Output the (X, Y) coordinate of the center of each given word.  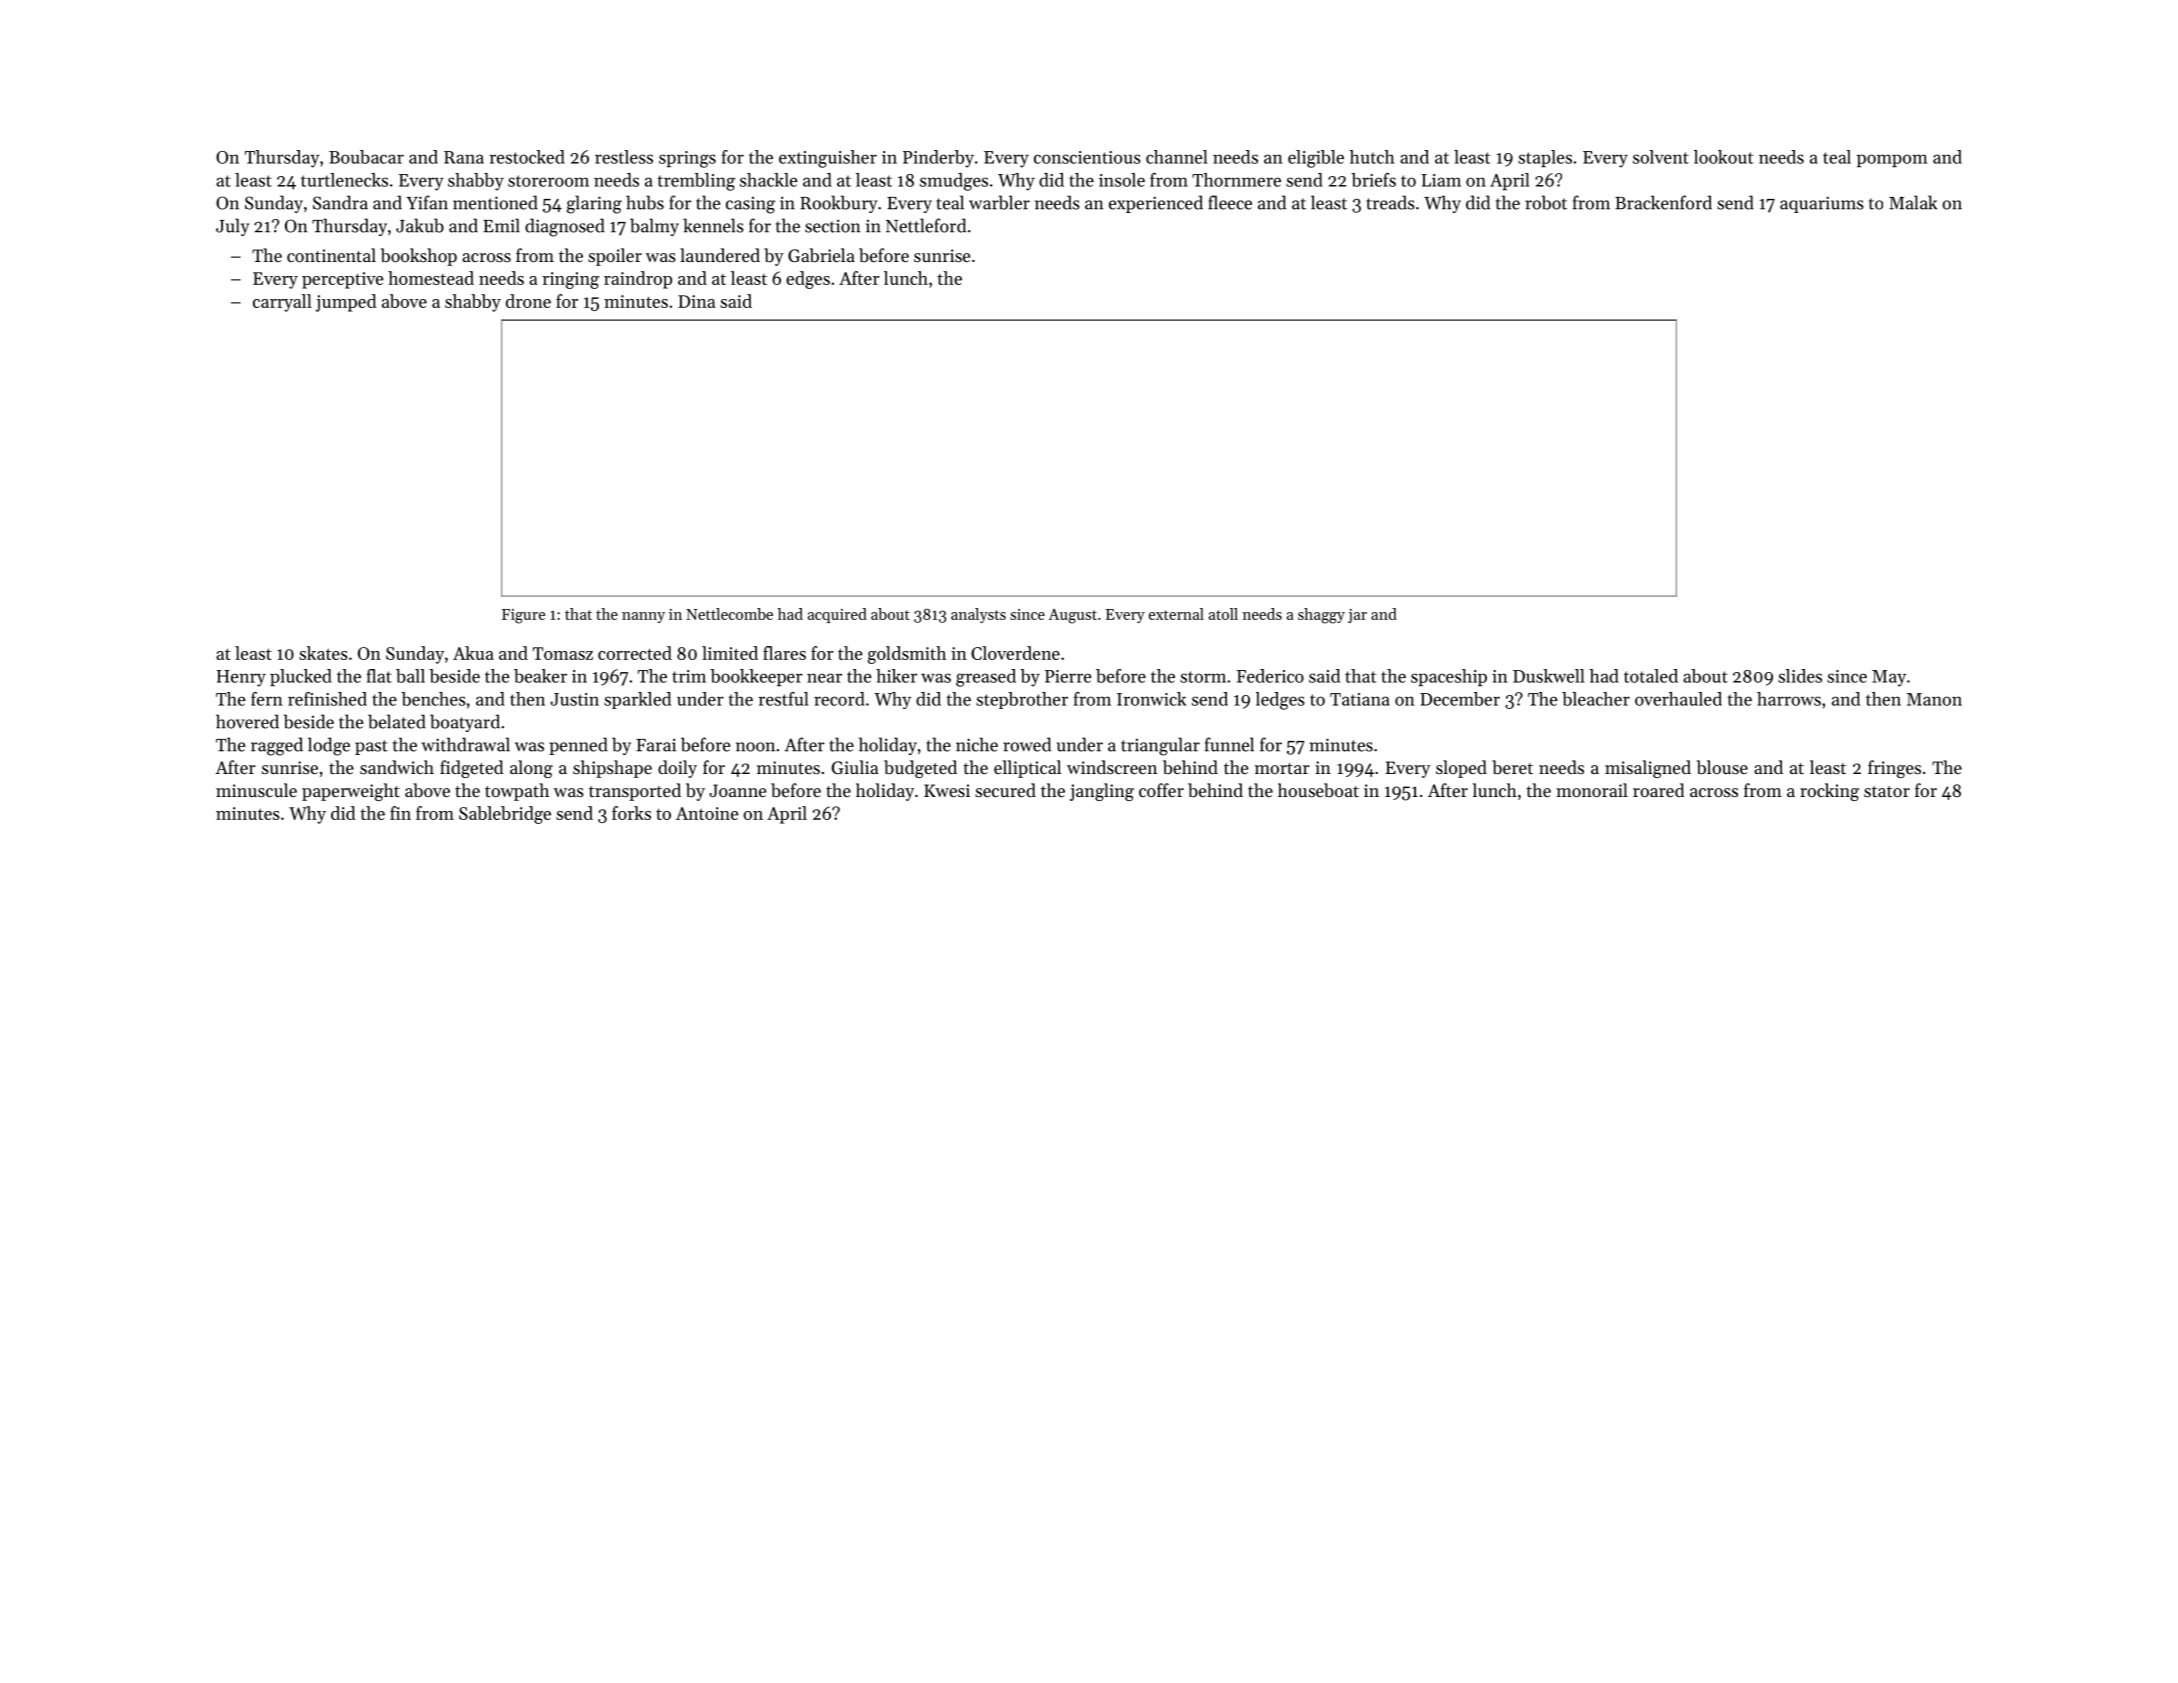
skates (323, 653)
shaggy (1321, 616)
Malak (1913, 202)
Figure (523, 616)
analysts (978, 615)
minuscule (256, 790)
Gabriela (821, 255)
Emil (501, 225)
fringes (1894, 769)
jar (1357, 616)
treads (1390, 202)
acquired (837, 615)
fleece (1230, 202)
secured (1005, 790)
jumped (346, 303)
